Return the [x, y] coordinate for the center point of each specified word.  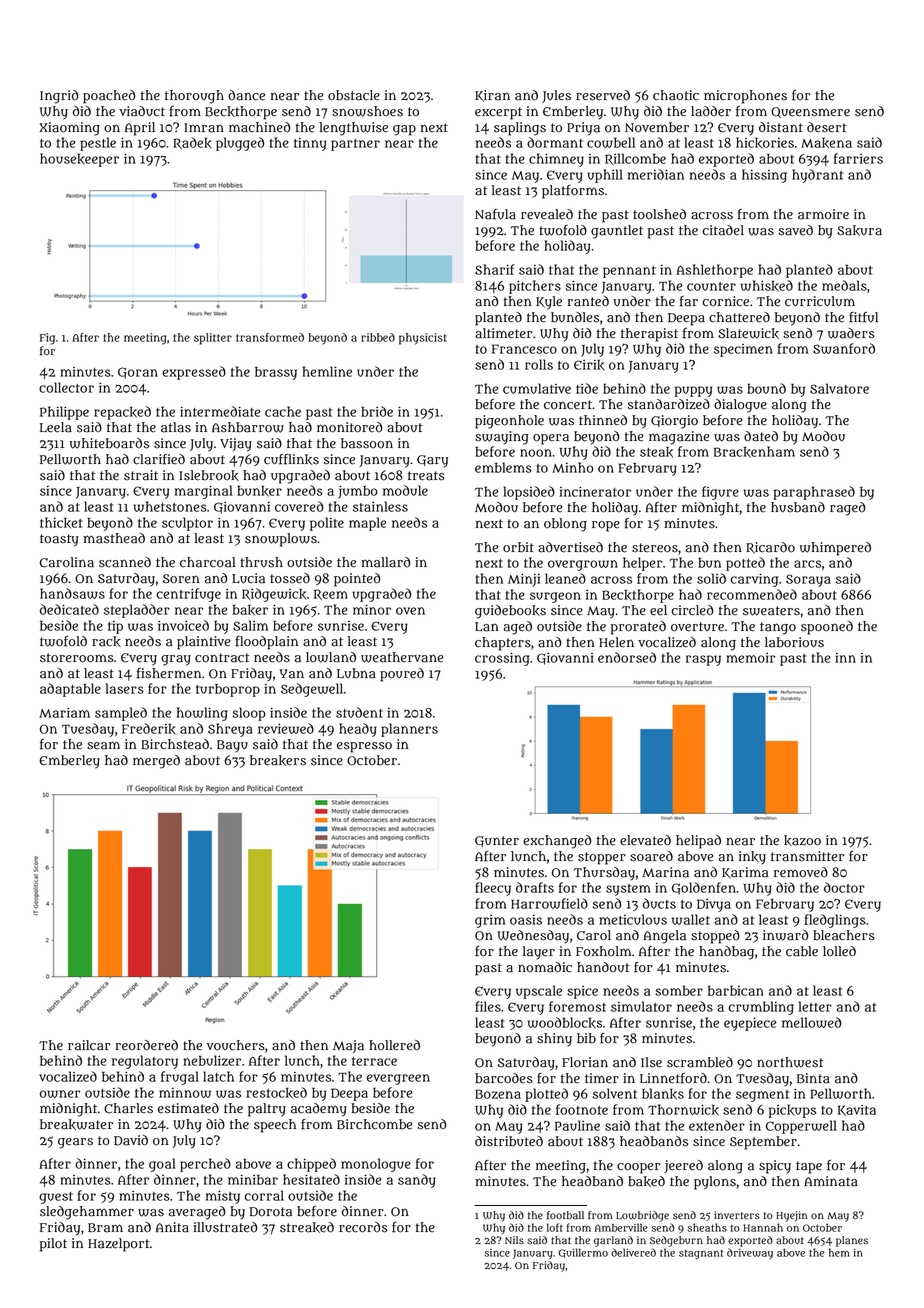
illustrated [225, 1227]
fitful [863, 317]
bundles [575, 317]
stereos [655, 548]
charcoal [208, 562]
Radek [192, 143]
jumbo [358, 492]
